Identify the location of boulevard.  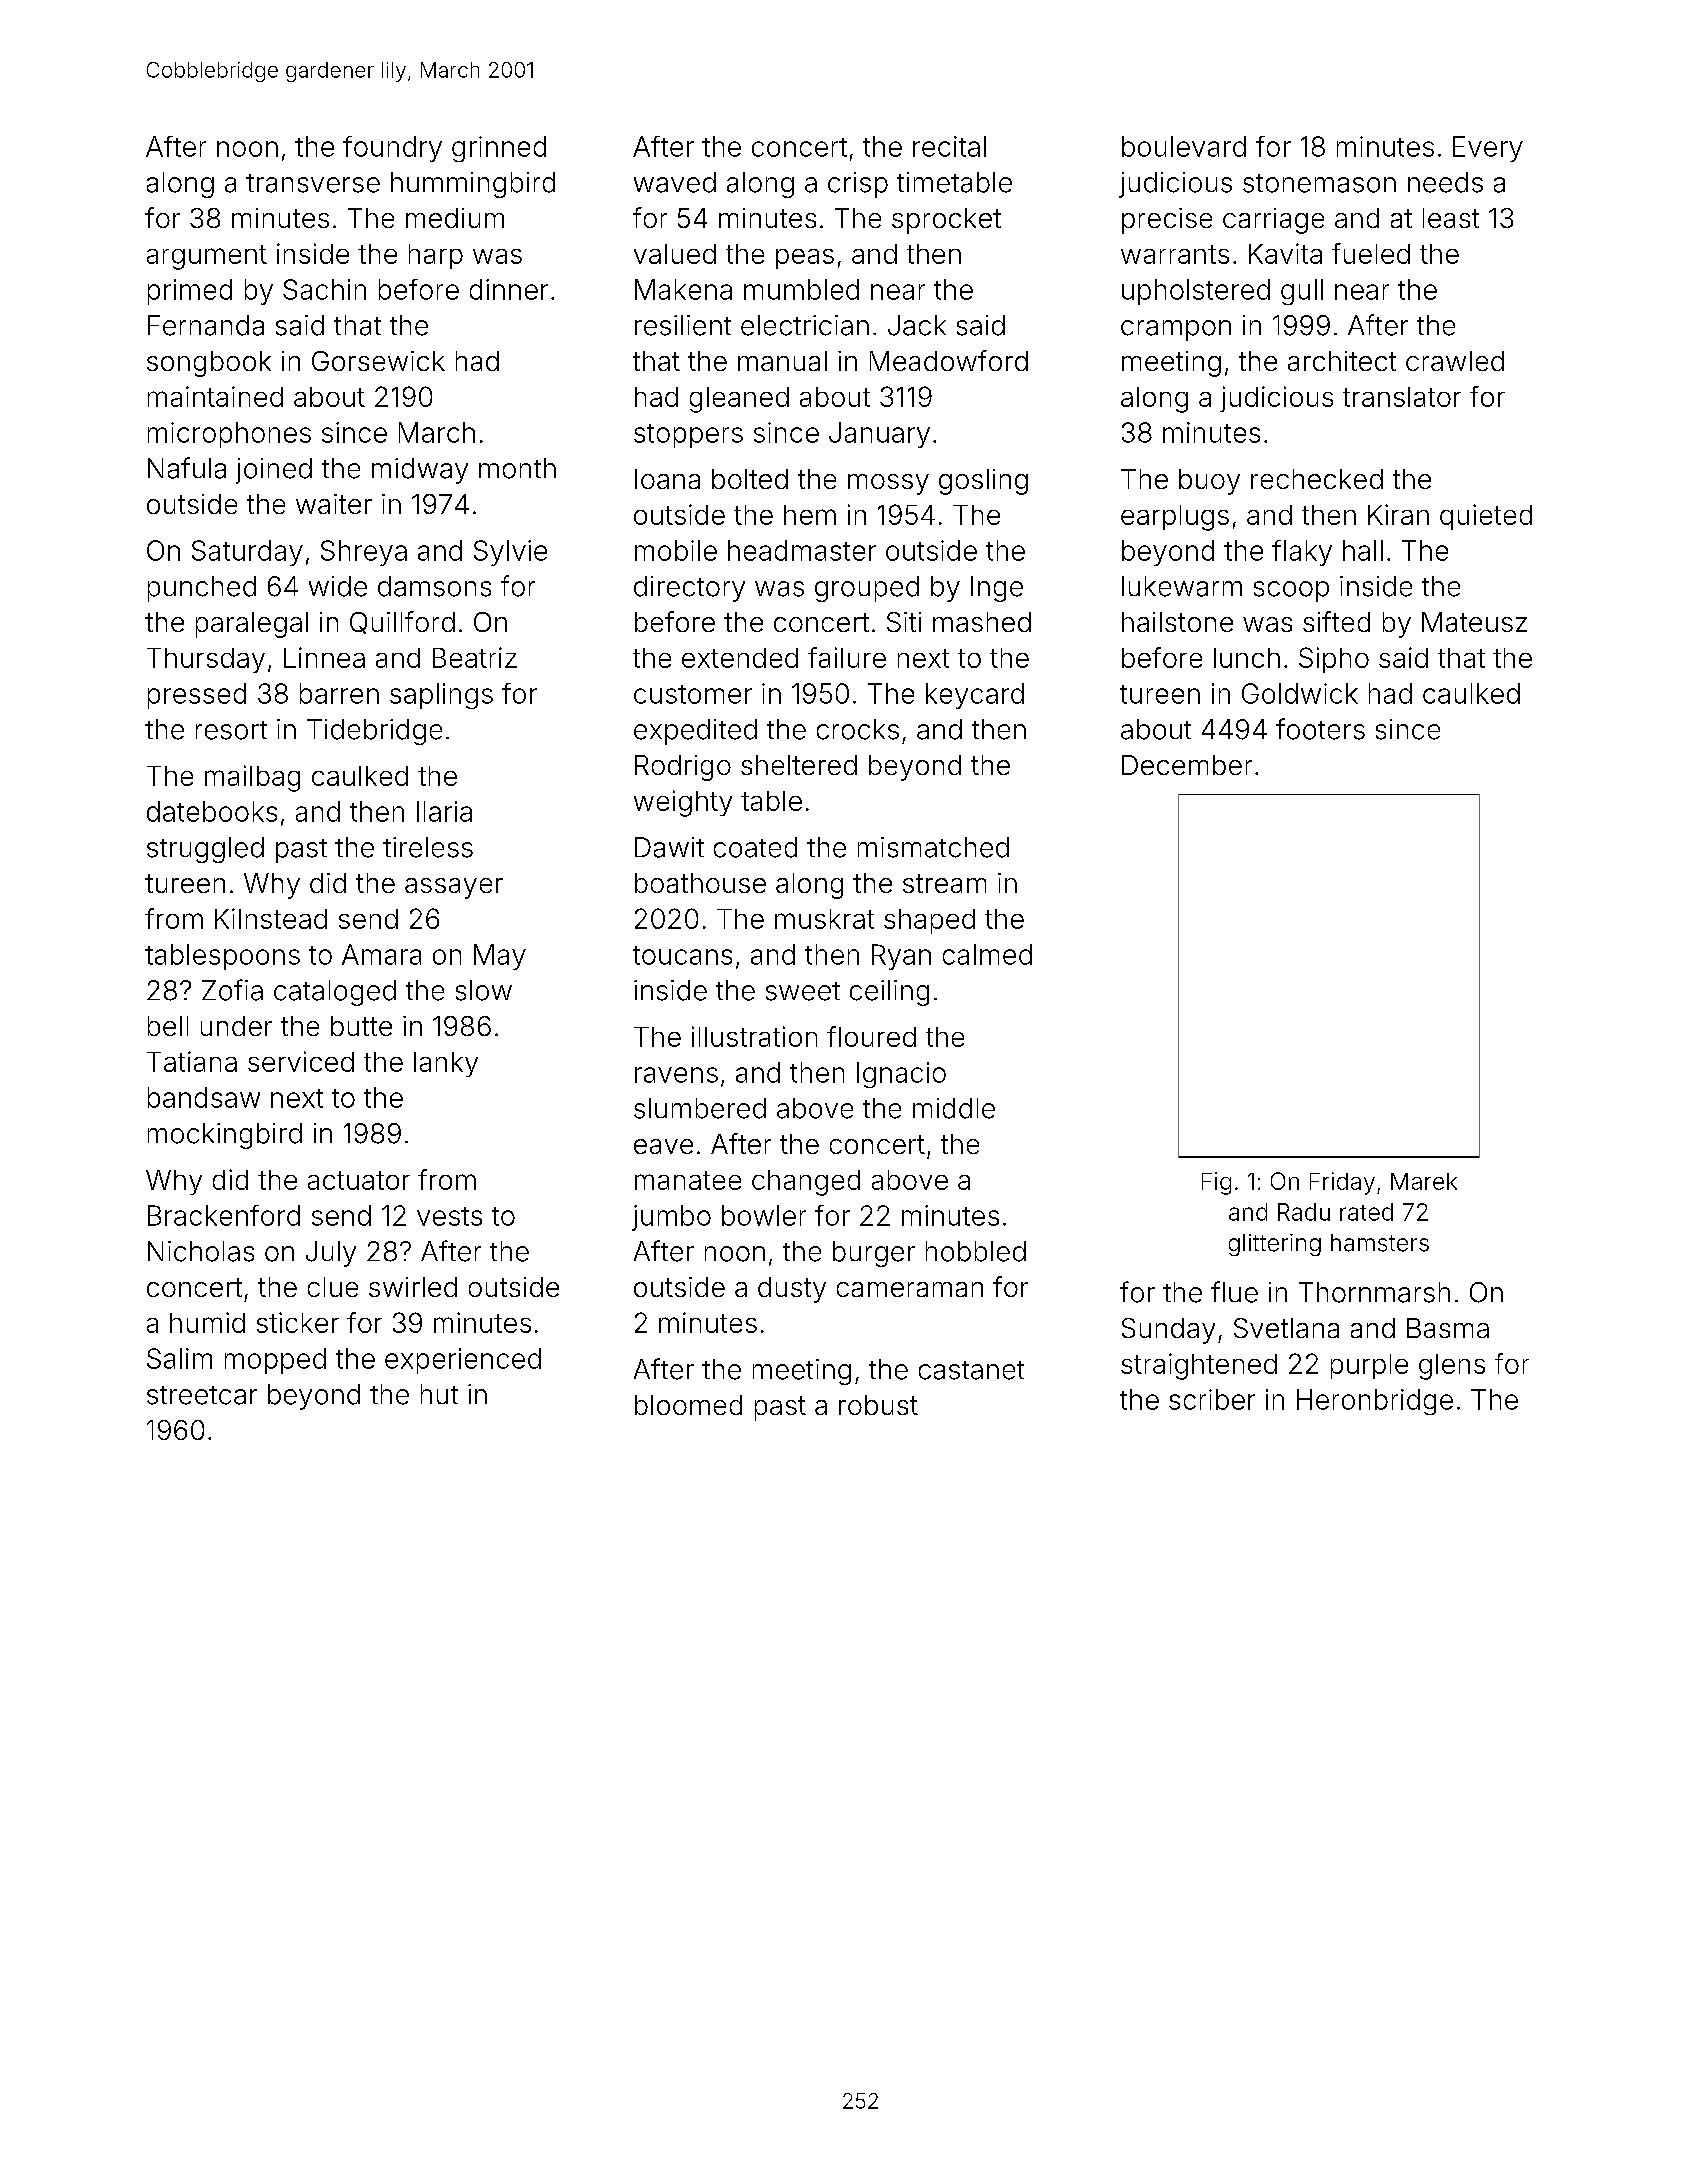
(1184, 146).
